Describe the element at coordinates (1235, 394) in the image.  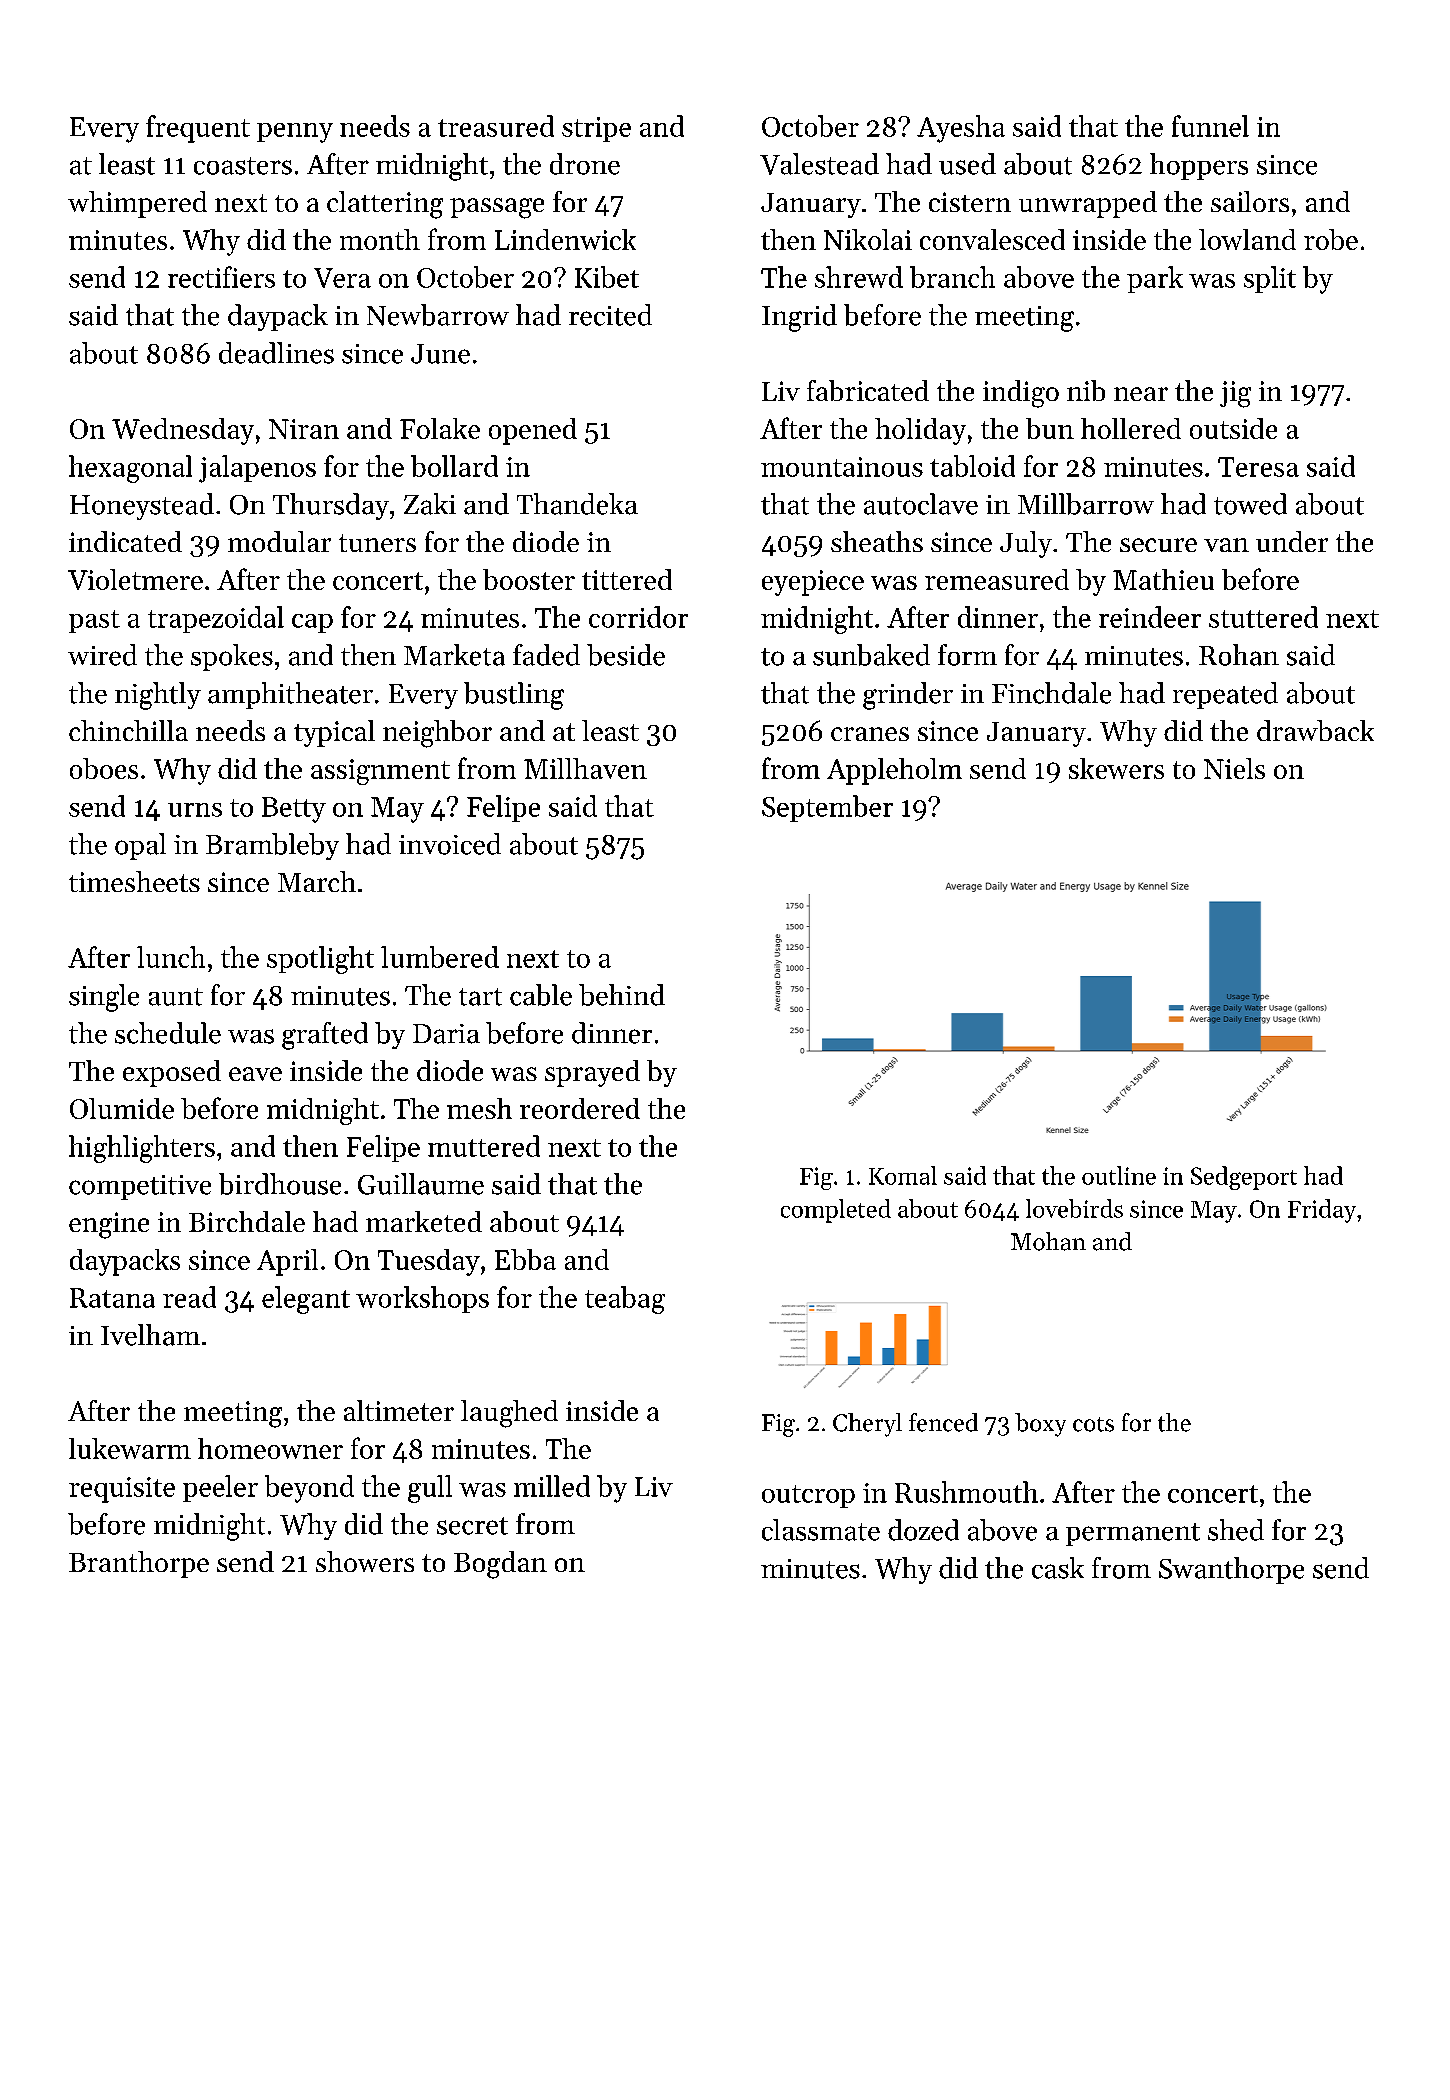
I see `jig` at that location.
